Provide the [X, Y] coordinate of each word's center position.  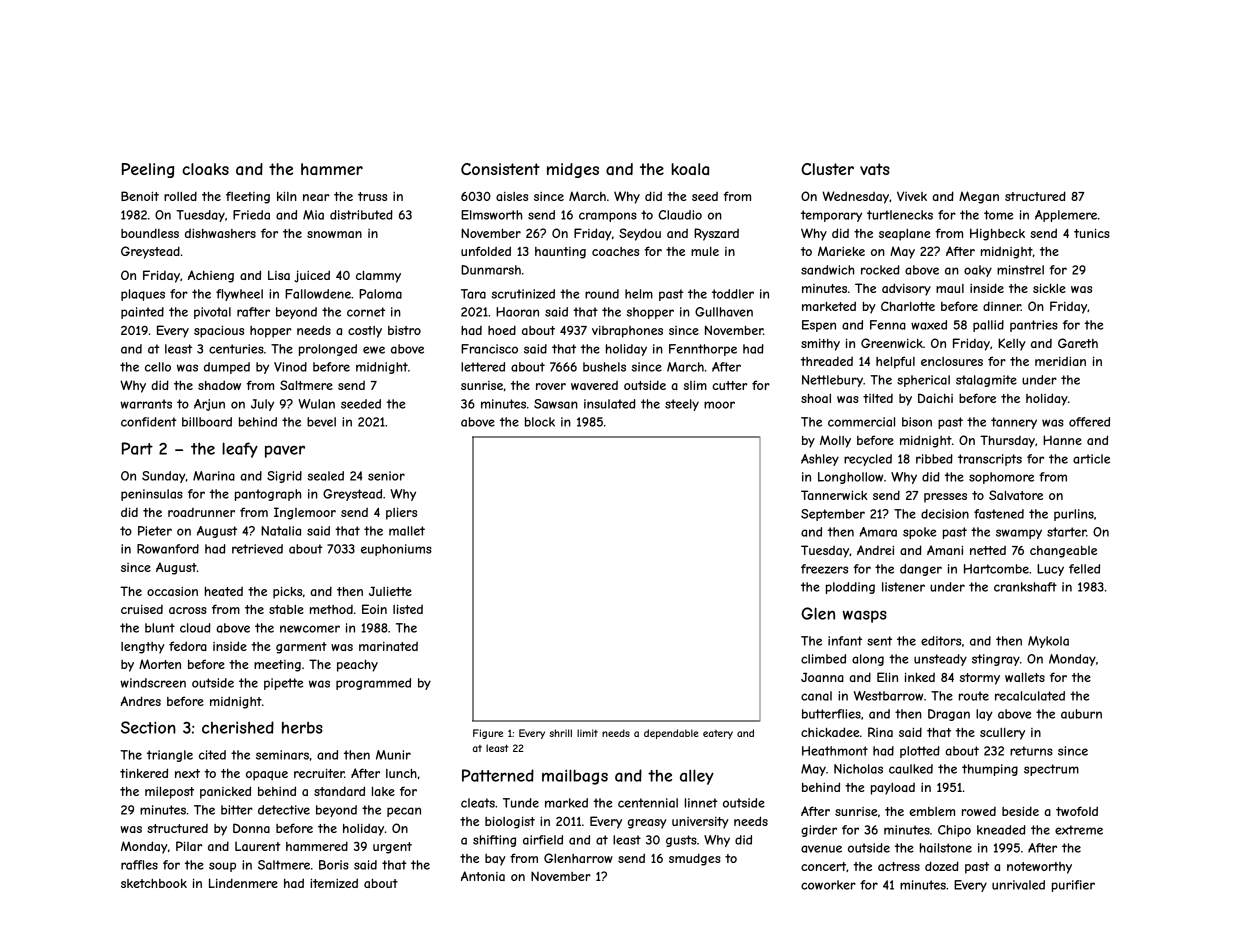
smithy [820, 345]
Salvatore [1016, 495]
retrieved [257, 549]
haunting [560, 253]
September [833, 515]
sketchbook [154, 883]
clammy [378, 277]
